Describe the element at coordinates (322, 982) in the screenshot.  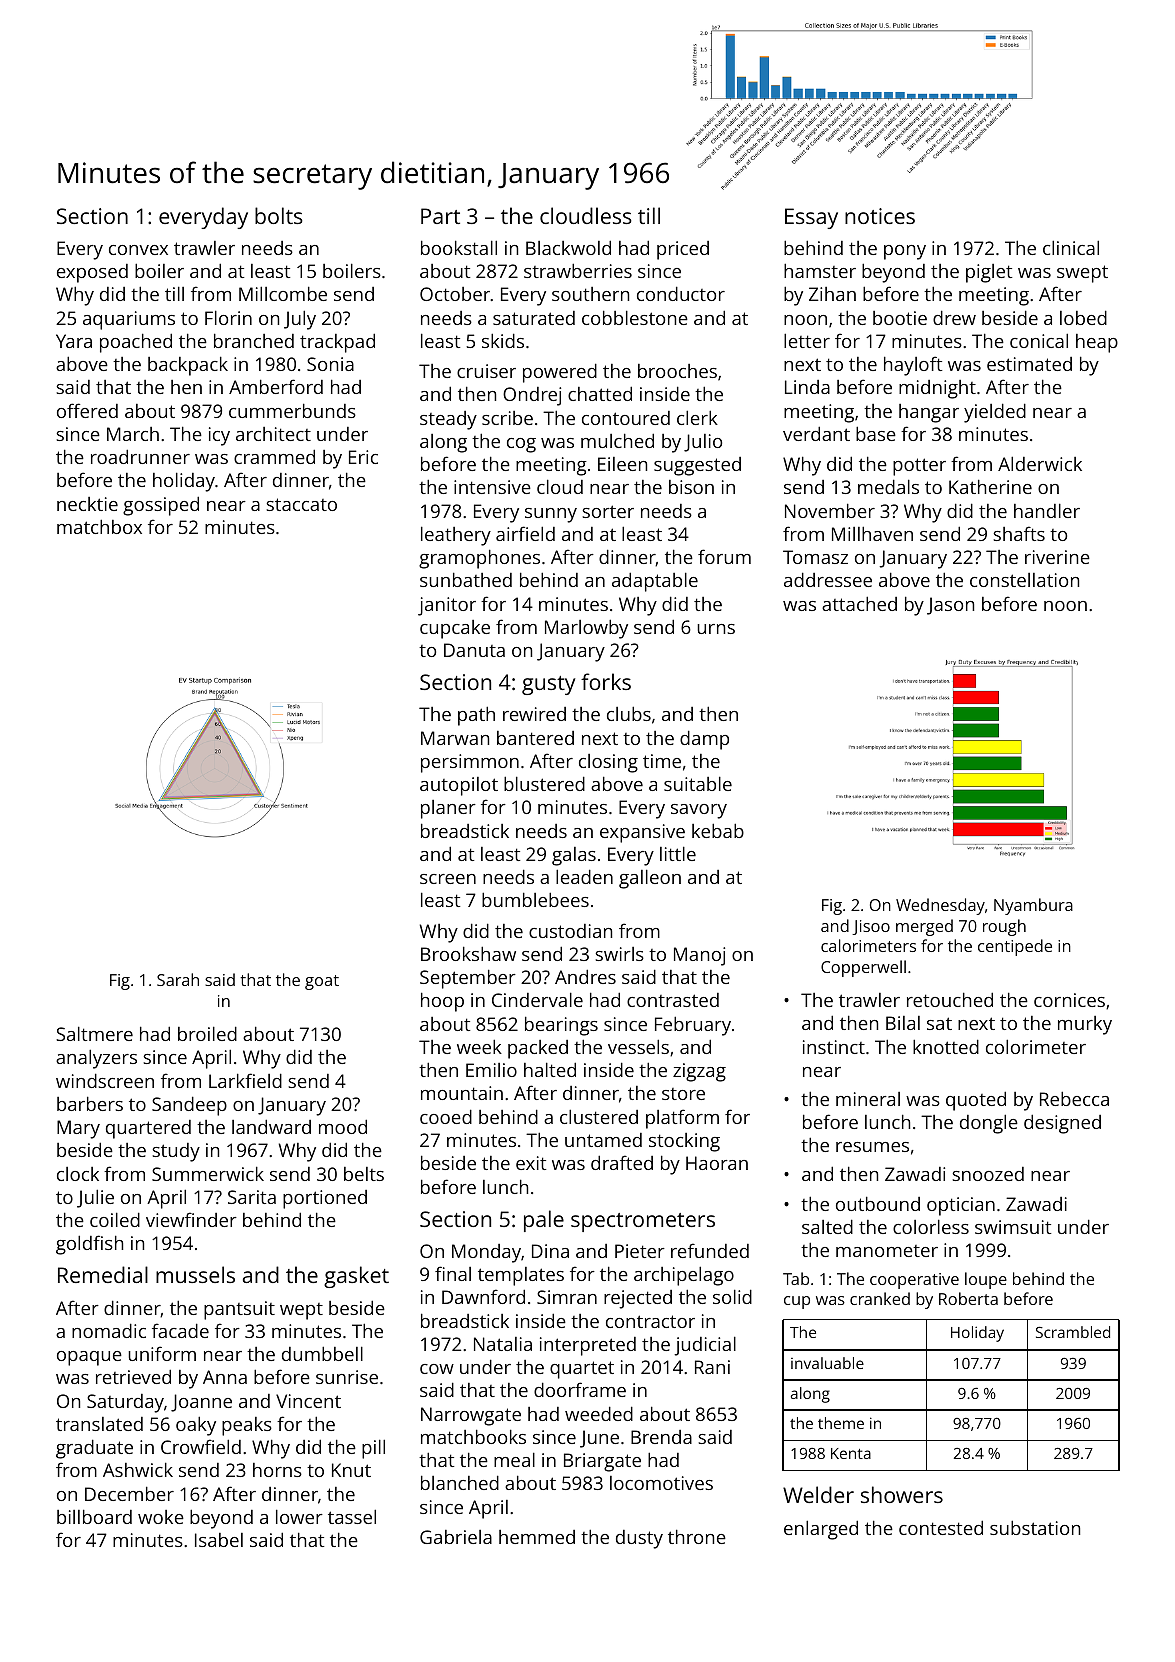
I see `goat` at that location.
